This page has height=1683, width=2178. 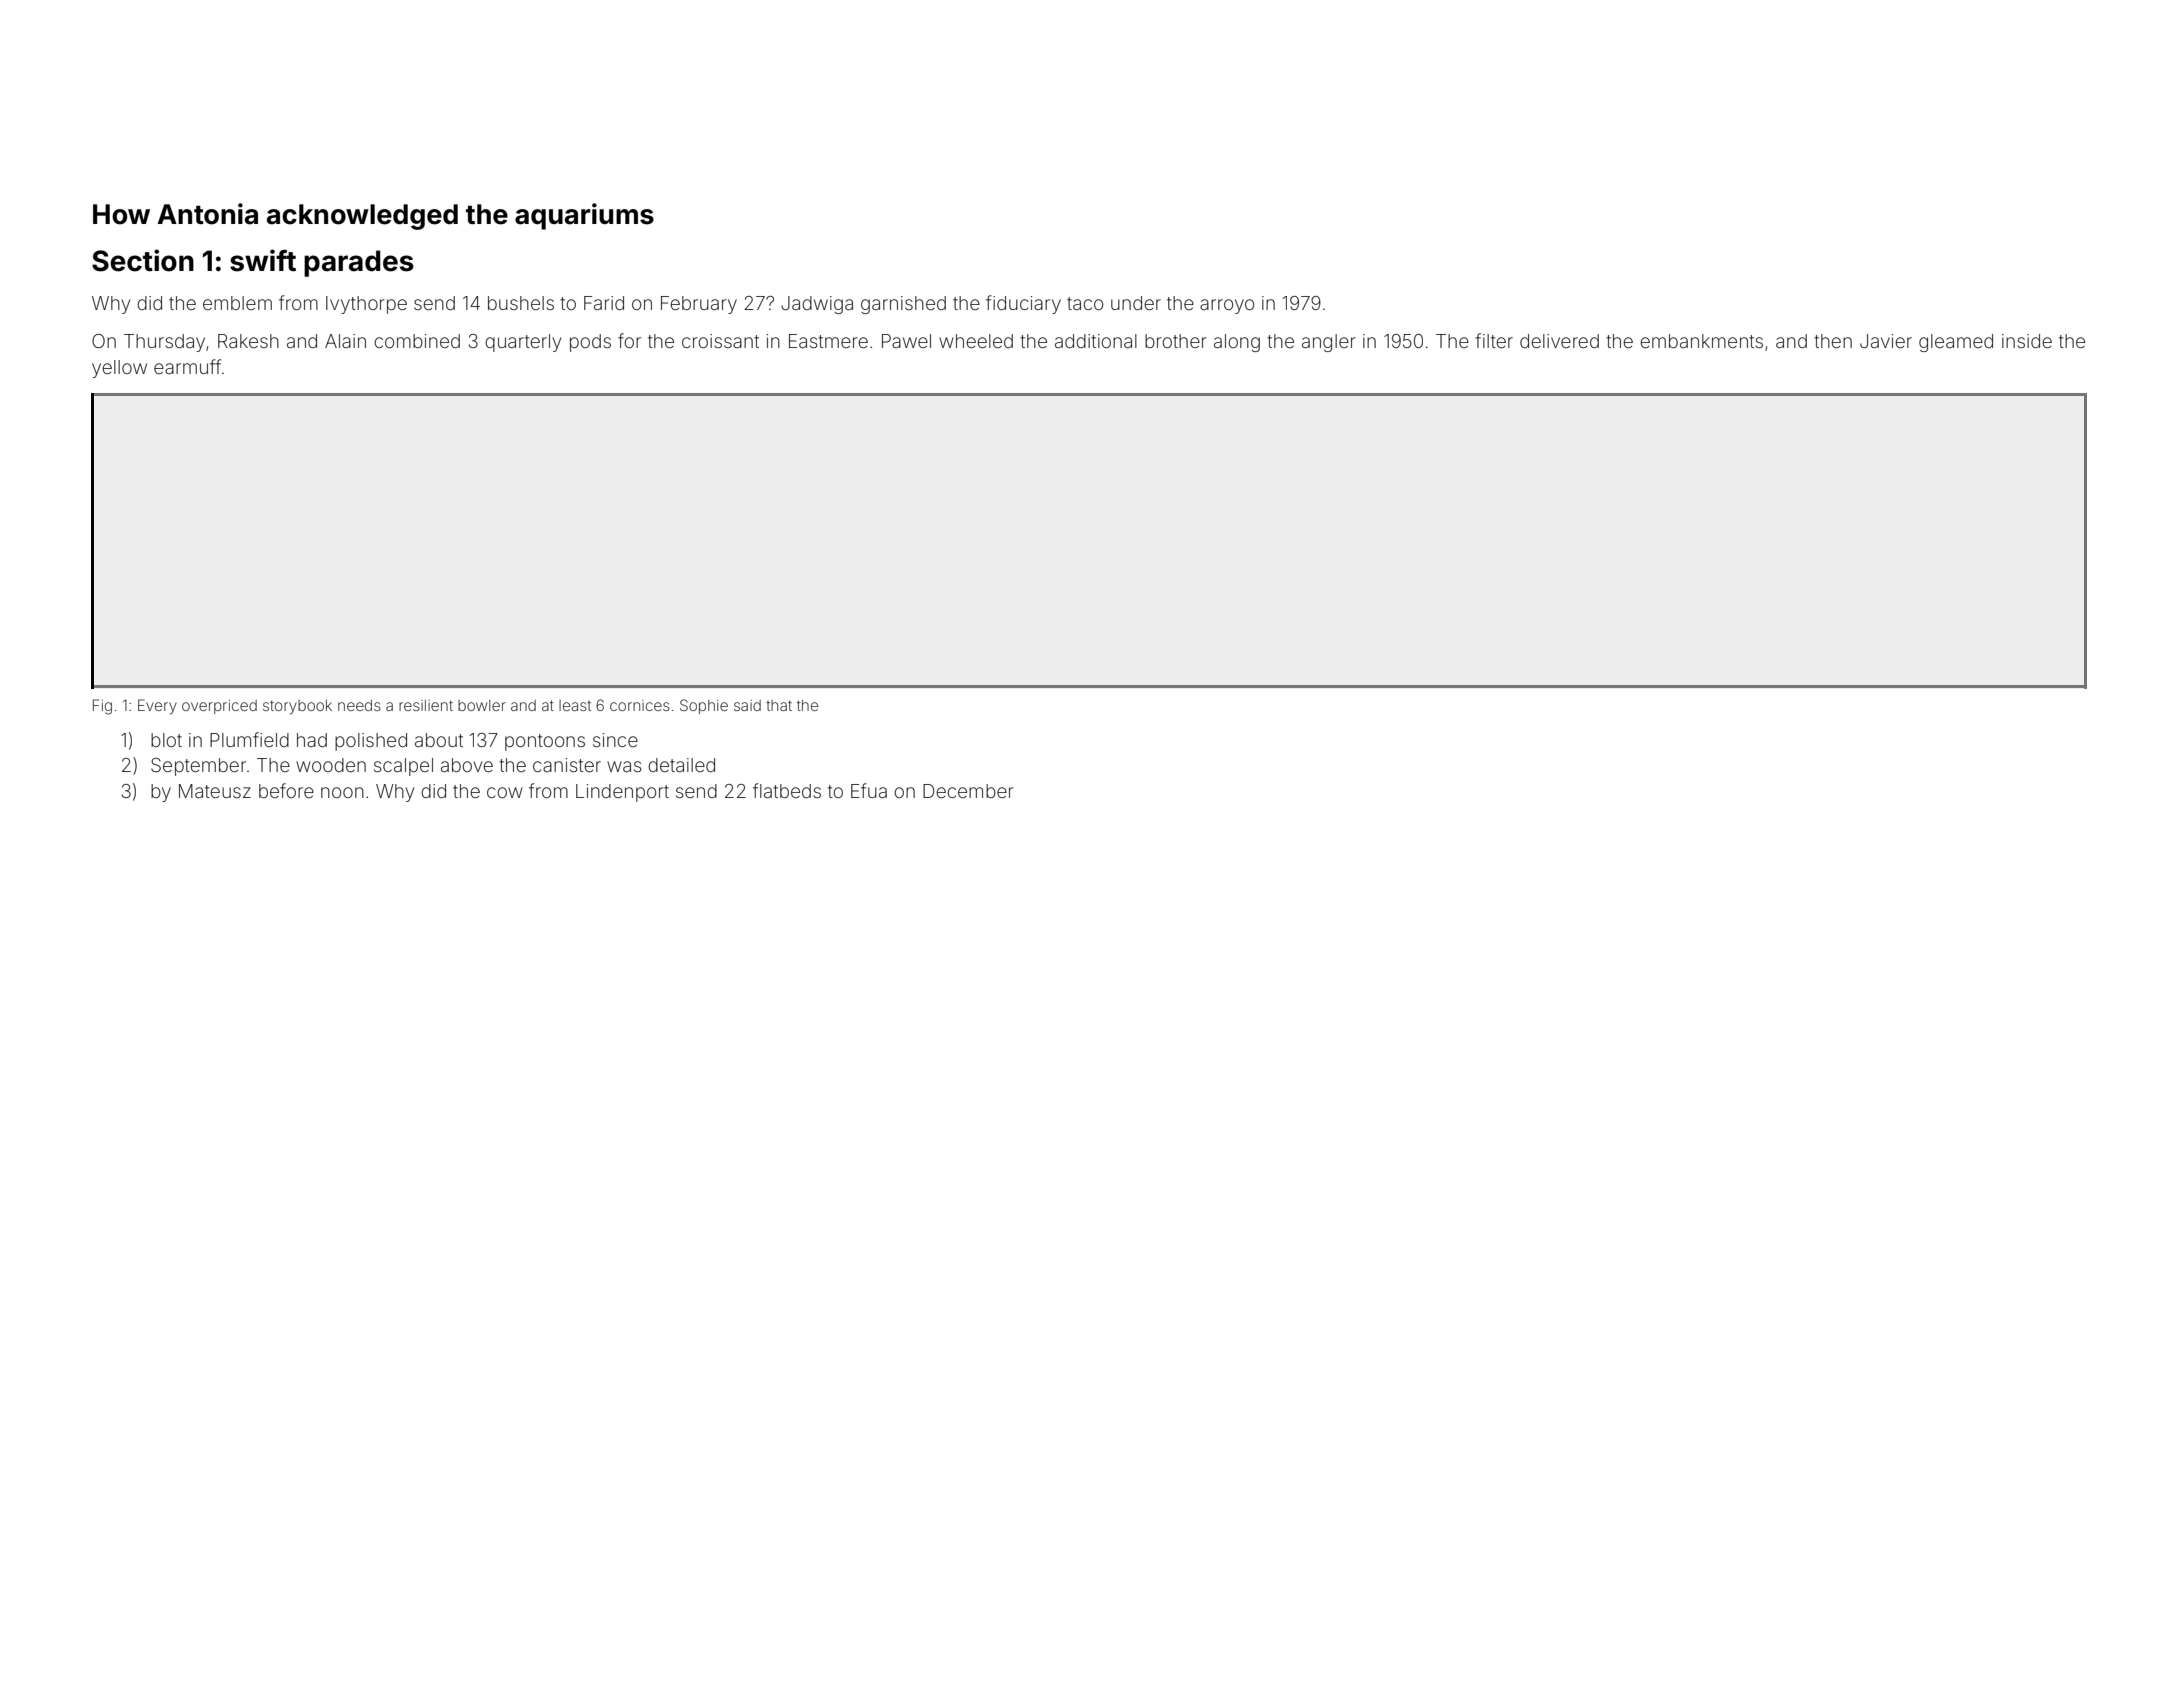 I want to click on angler, so click(x=1329, y=343).
